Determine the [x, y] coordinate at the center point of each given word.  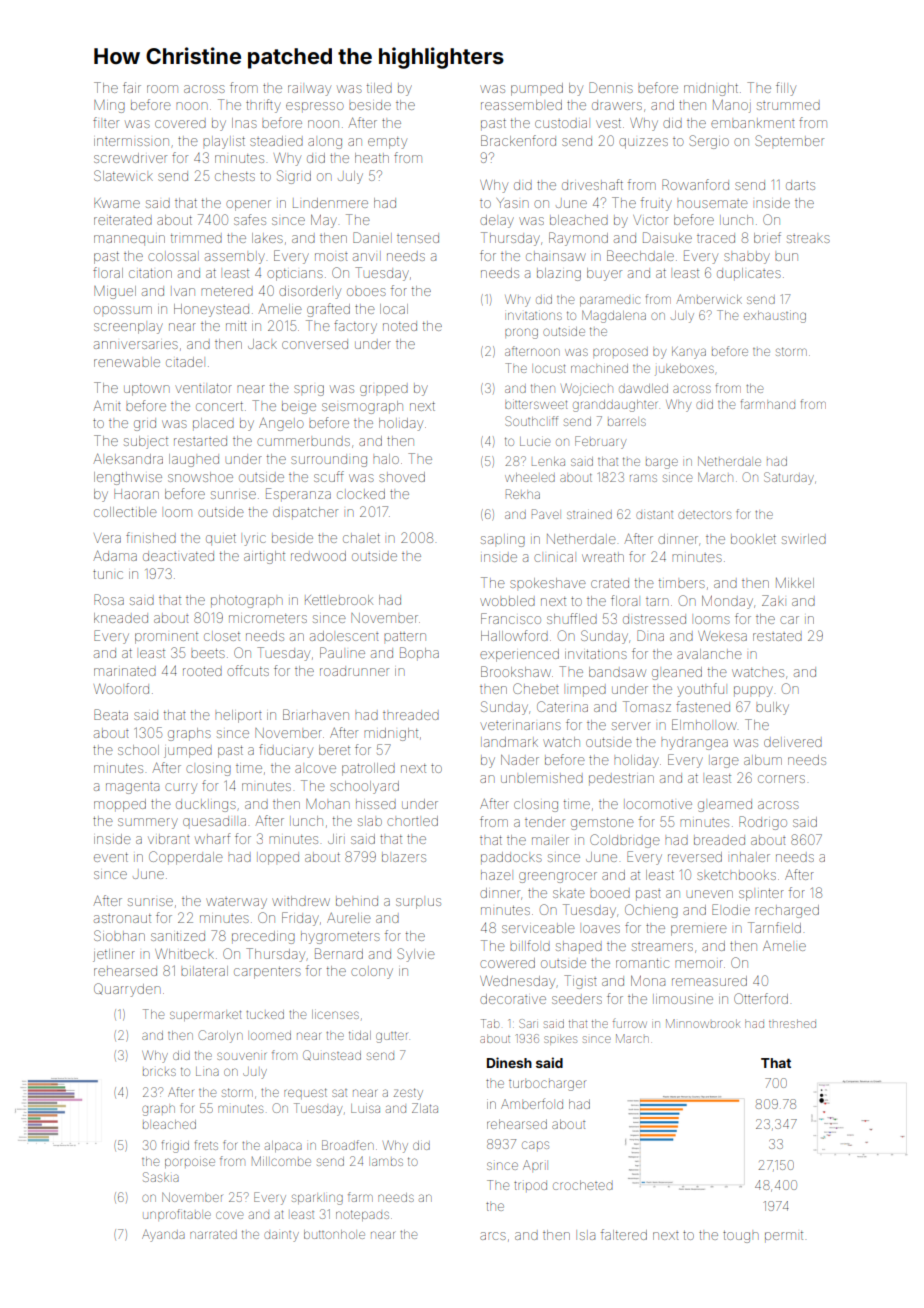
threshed [792, 1023]
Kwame [117, 203]
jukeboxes [684, 370]
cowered [507, 963]
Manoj [732, 106]
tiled [379, 88]
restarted [200, 441]
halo [386, 459]
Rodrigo [763, 823]
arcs [493, 1236]
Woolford [121, 688]
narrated [213, 1234]
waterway [236, 903]
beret [334, 750]
